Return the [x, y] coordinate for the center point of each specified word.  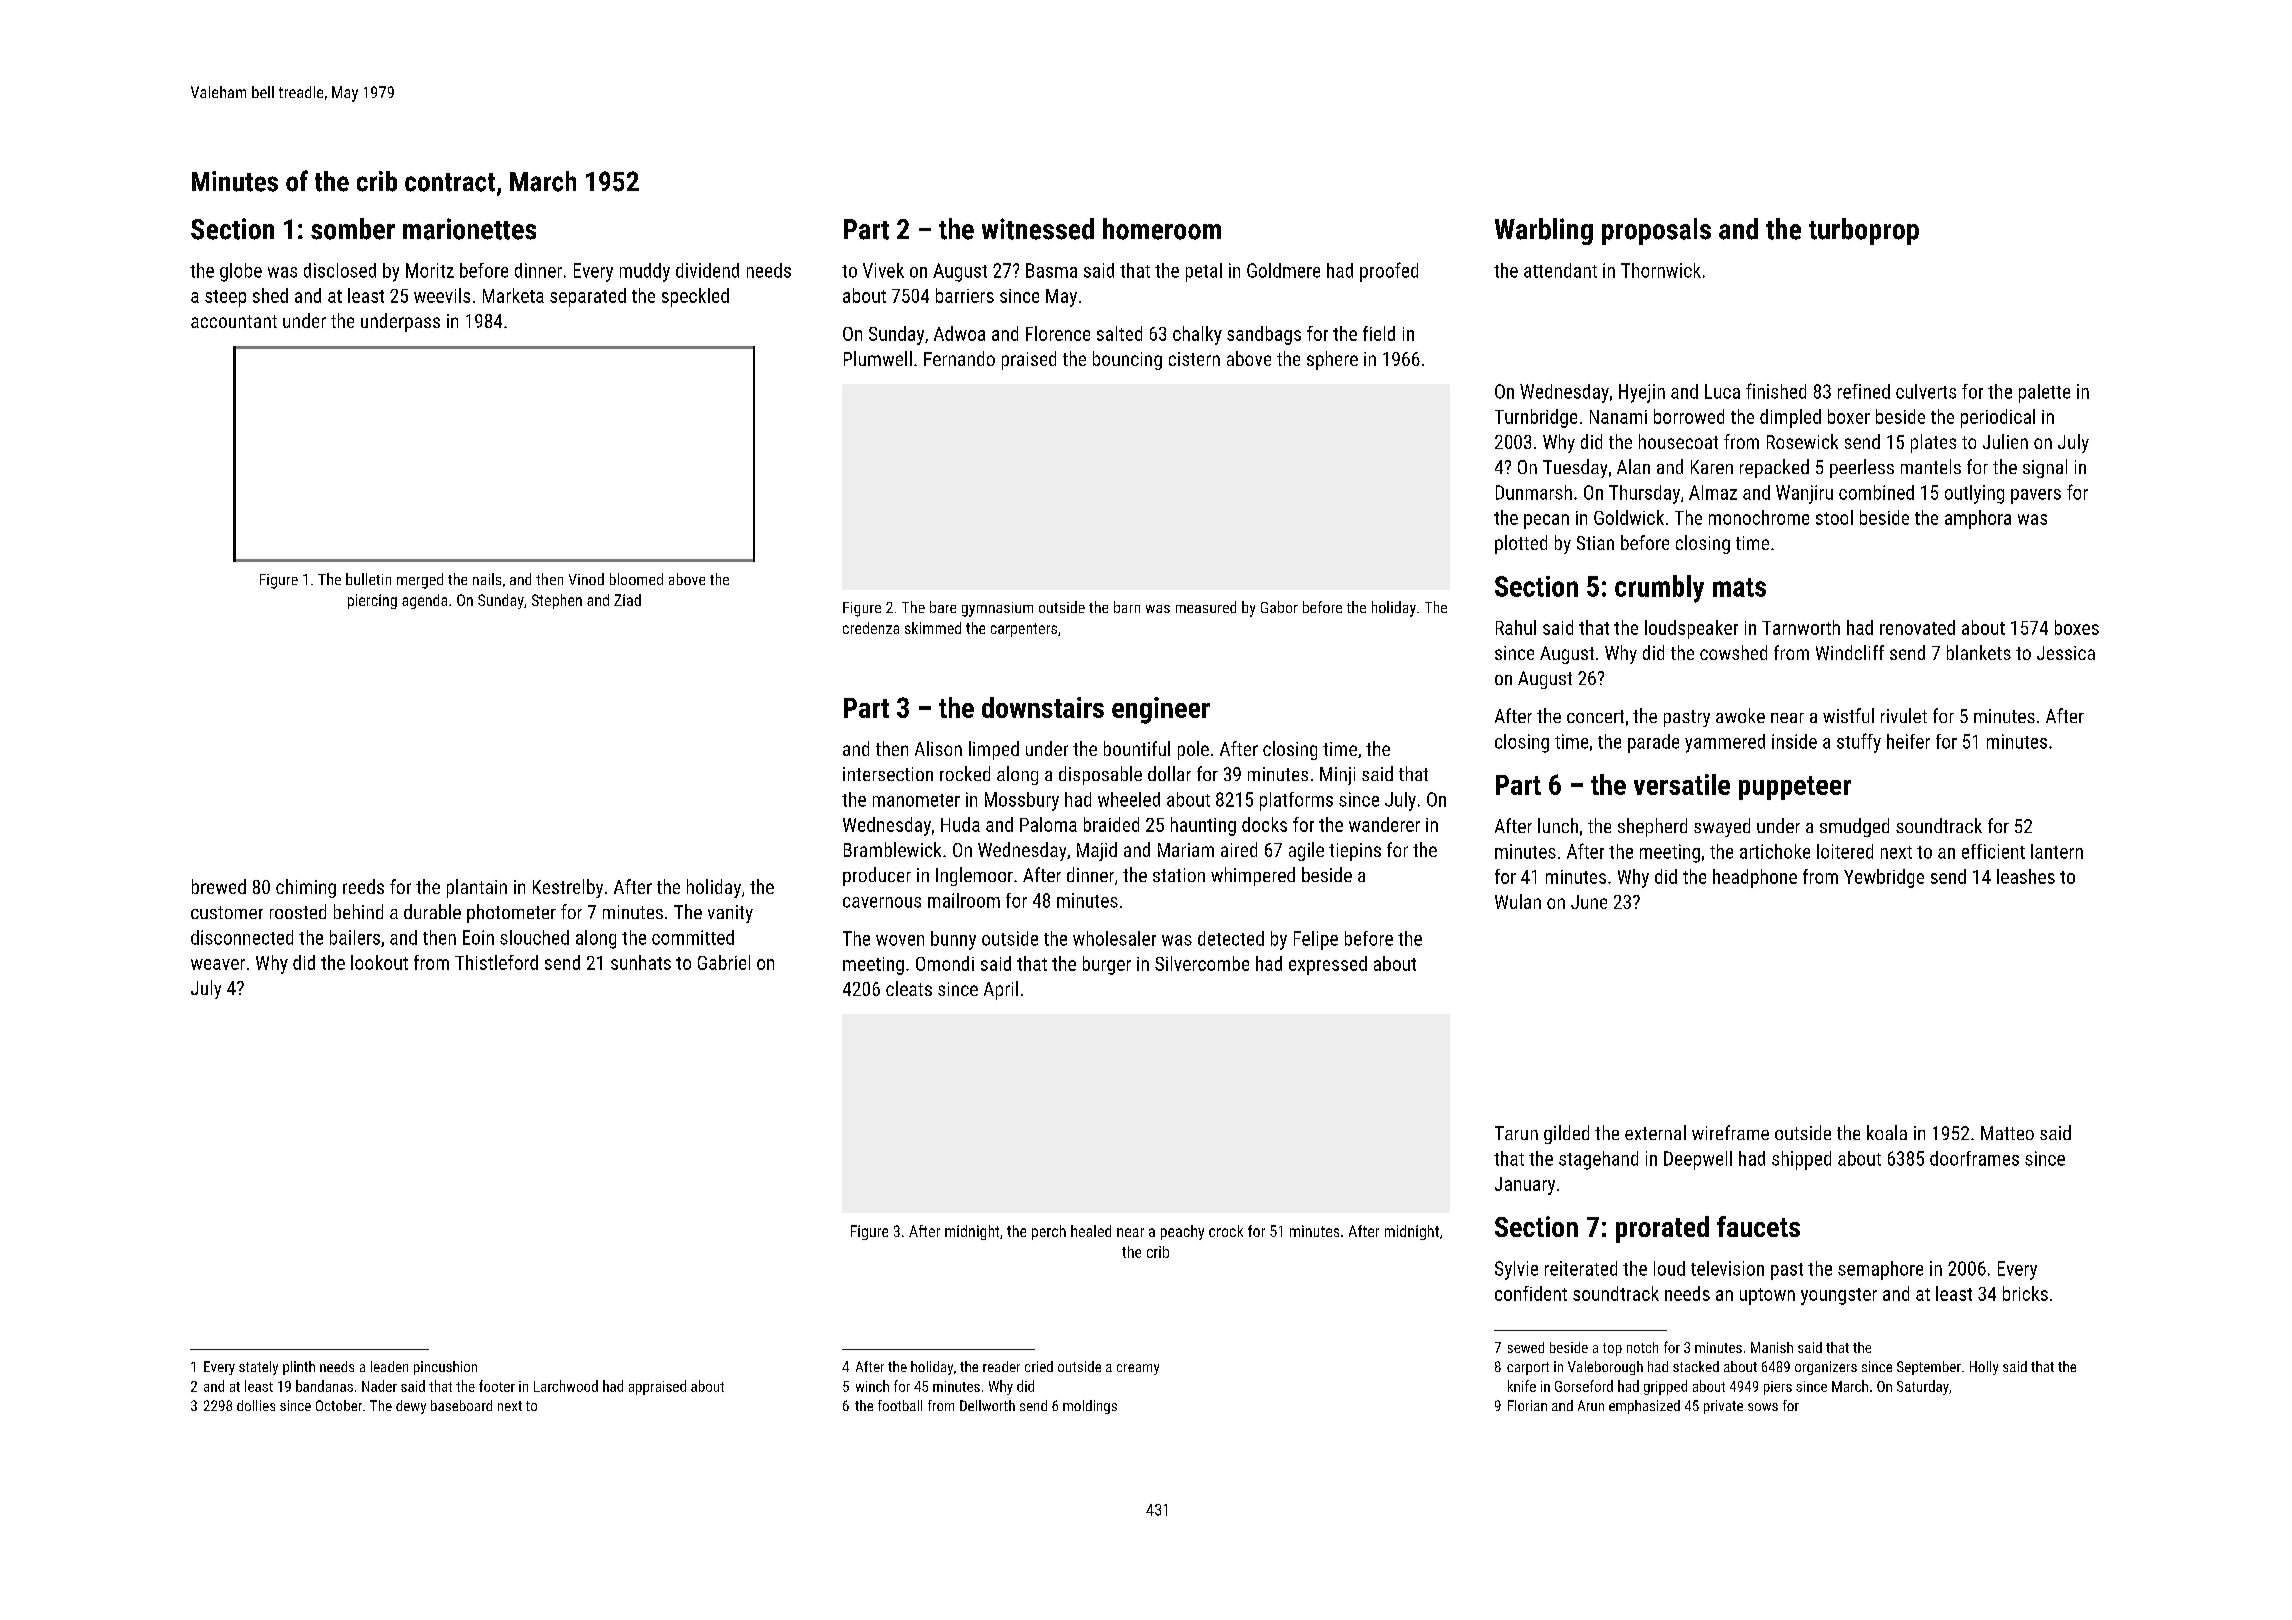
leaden [389, 1366]
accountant [234, 321]
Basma [1051, 270]
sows [1763, 1407]
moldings [1090, 1407]
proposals [1656, 231]
